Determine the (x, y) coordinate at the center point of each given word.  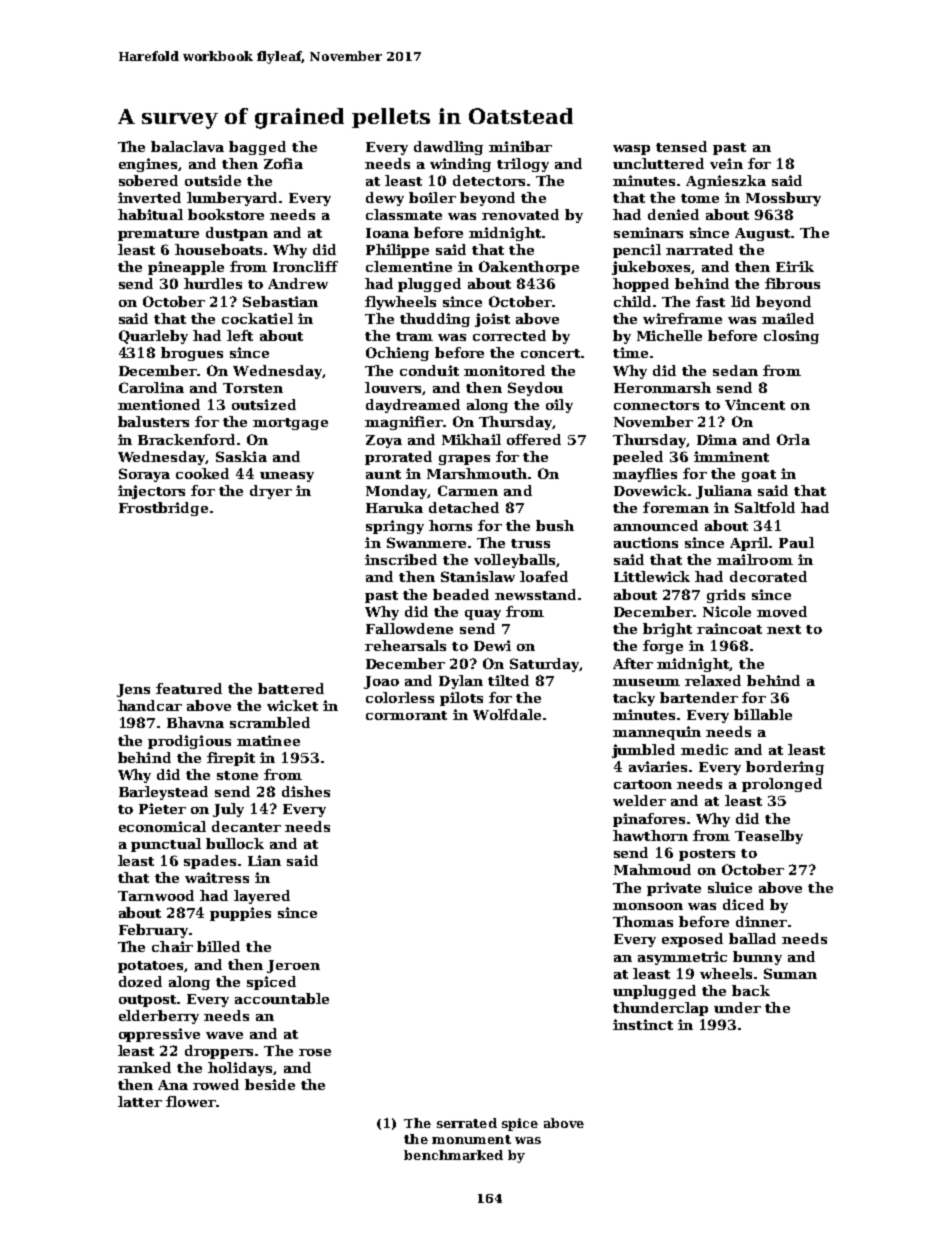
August (762, 234)
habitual (150, 214)
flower (191, 1101)
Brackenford (186, 439)
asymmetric (682, 958)
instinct (643, 1024)
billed (218, 946)
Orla (793, 439)
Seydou (535, 389)
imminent (731, 456)
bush (555, 525)
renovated (520, 214)
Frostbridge (163, 509)
